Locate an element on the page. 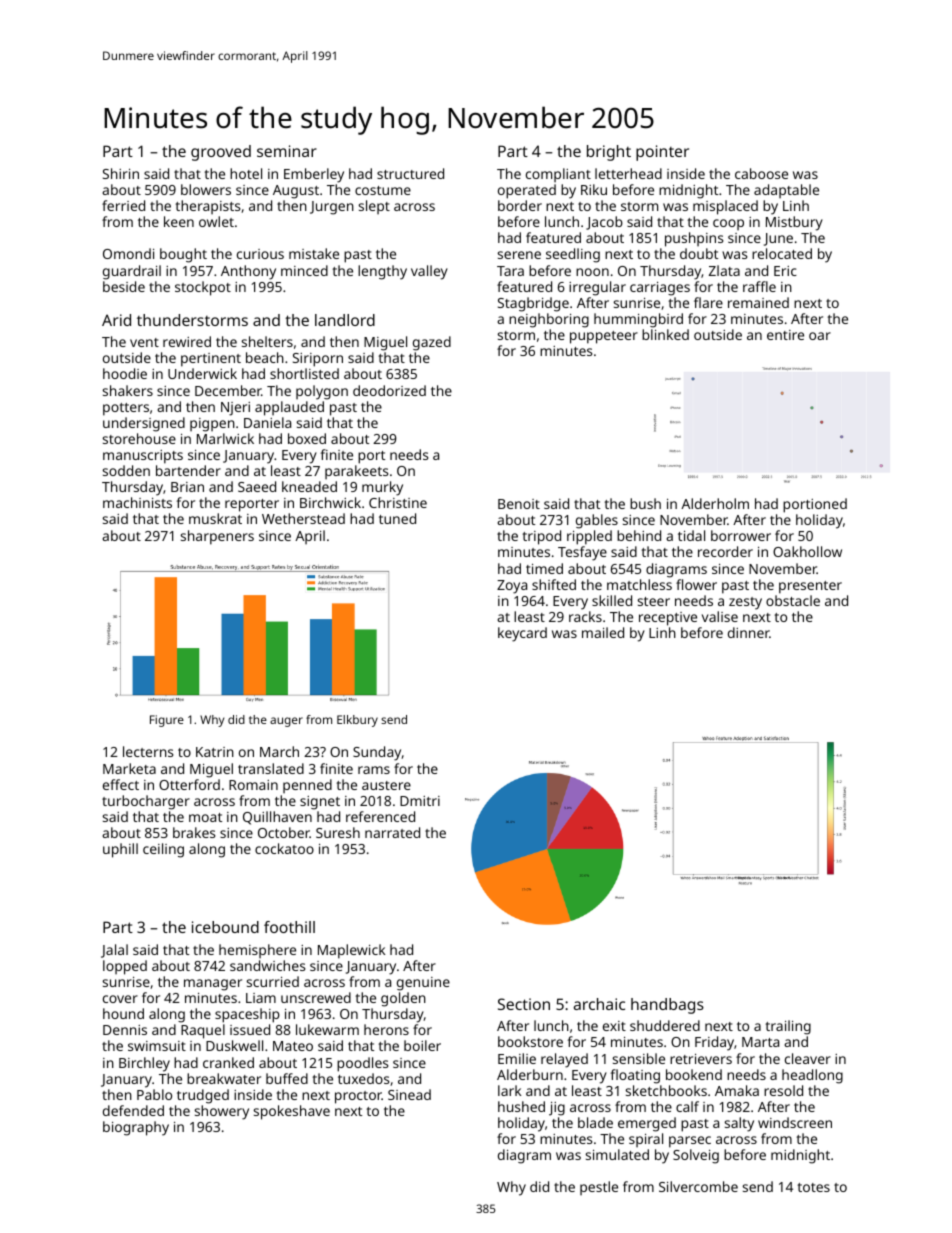 Image resolution: width=952 pixels, height=1233 pixels. machinists is located at coordinates (137, 502).
